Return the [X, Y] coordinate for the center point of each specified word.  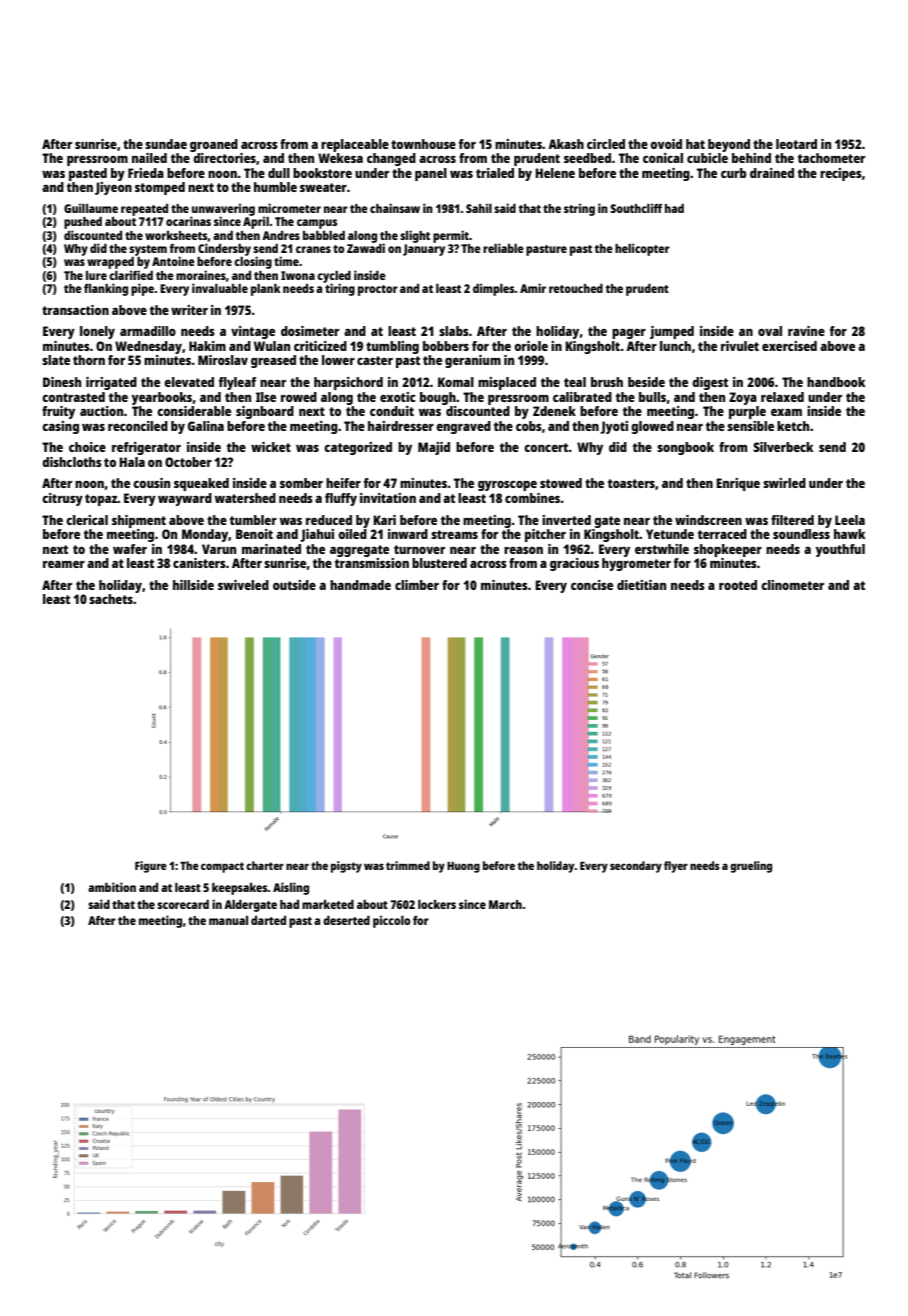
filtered [792, 520]
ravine [806, 331]
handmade [360, 585]
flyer [676, 867]
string [579, 209]
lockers [437, 904]
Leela [850, 520]
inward [408, 534]
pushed [83, 223]
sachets [111, 599]
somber [301, 483]
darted [268, 920]
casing [60, 427]
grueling [751, 867]
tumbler [253, 520]
